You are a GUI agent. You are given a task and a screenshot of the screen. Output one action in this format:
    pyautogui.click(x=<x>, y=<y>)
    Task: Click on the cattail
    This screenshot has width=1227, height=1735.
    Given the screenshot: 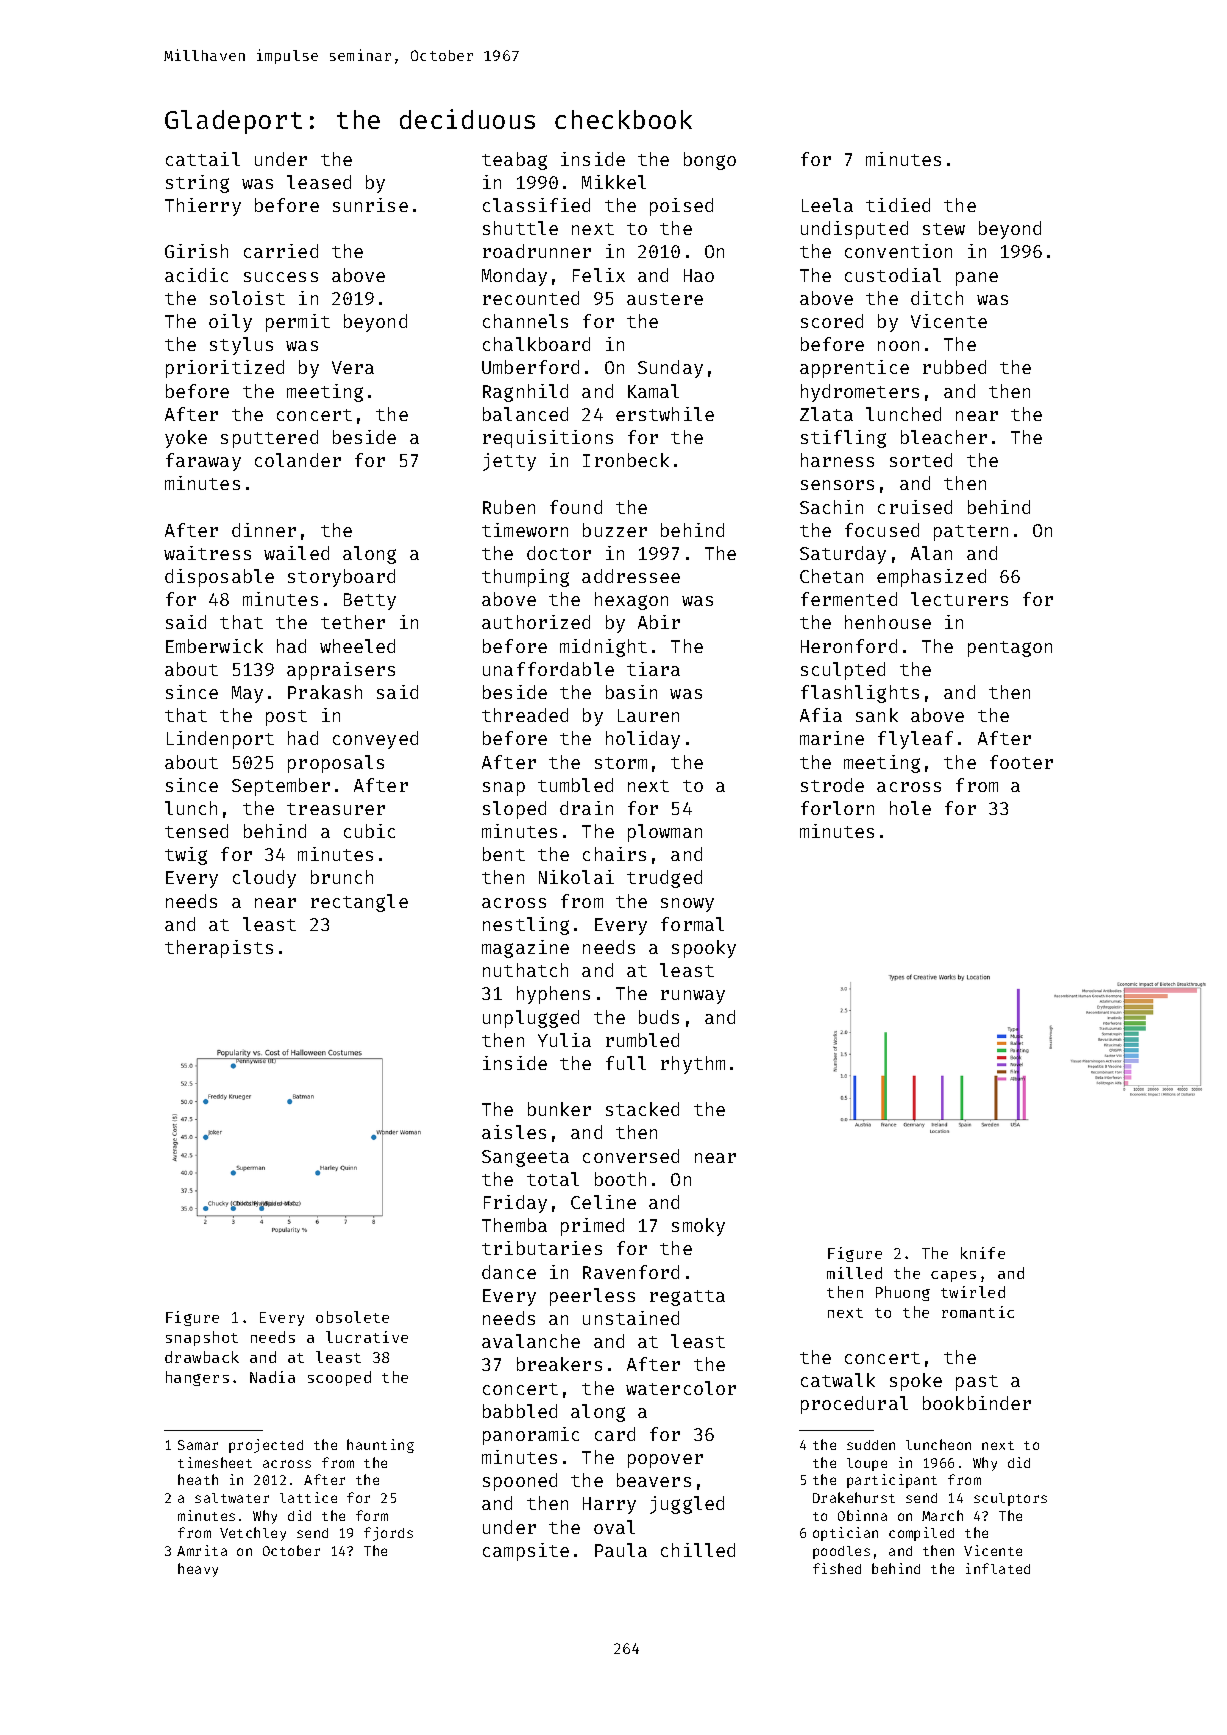 What is the action you would take?
    pyautogui.click(x=203, y=159)
